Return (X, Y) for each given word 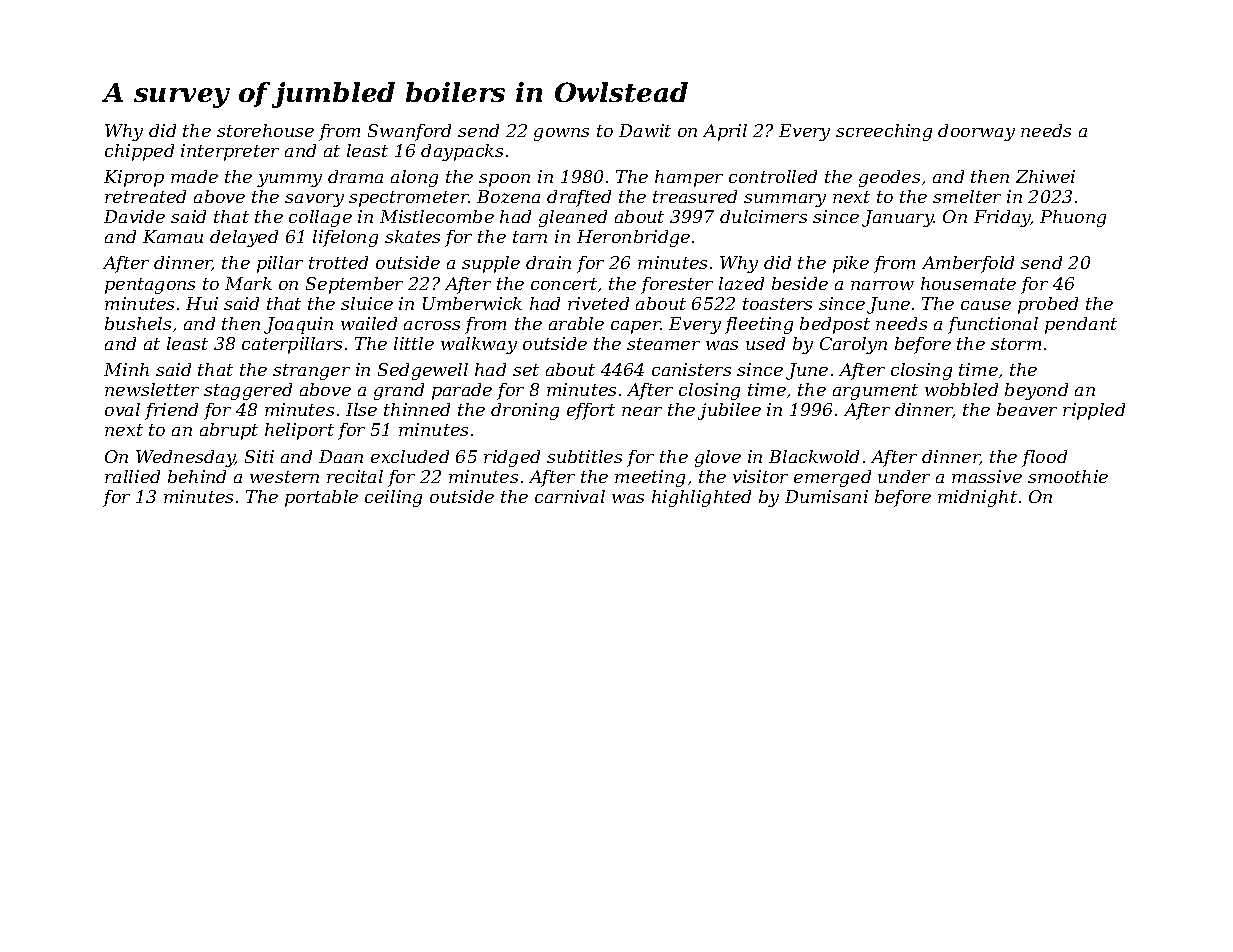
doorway (976, 132)
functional (993, 325)
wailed (369, 323)
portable (321, 498)
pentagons (150, 286)
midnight (977, 498)
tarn (530, 237)
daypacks (462, 152)
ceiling (393, 498)
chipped (139, 152)
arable (576, 323)
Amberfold (968, 264)
